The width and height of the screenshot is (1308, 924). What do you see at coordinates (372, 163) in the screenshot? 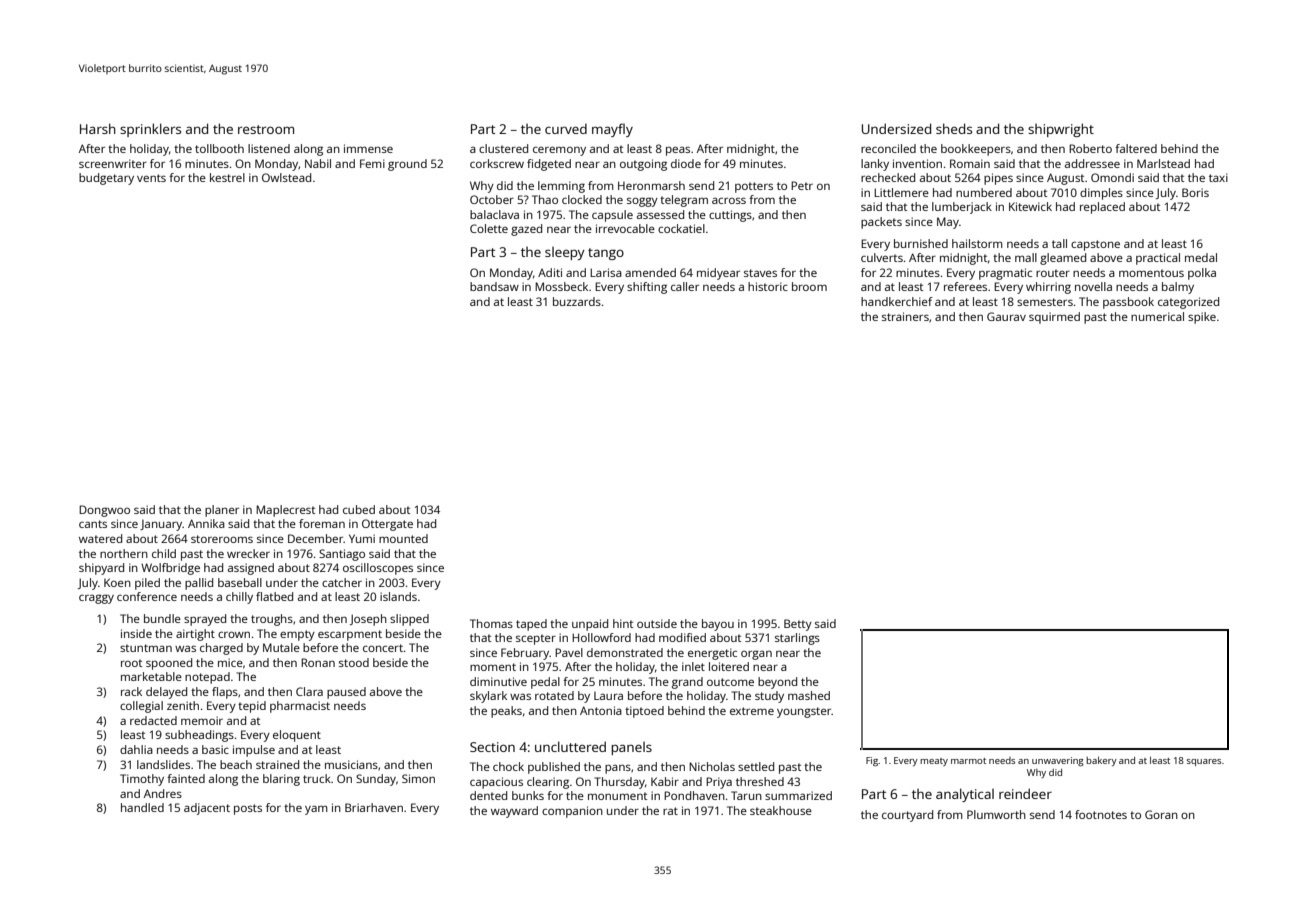
I see `Femi` at bounding box center [372, 163].
